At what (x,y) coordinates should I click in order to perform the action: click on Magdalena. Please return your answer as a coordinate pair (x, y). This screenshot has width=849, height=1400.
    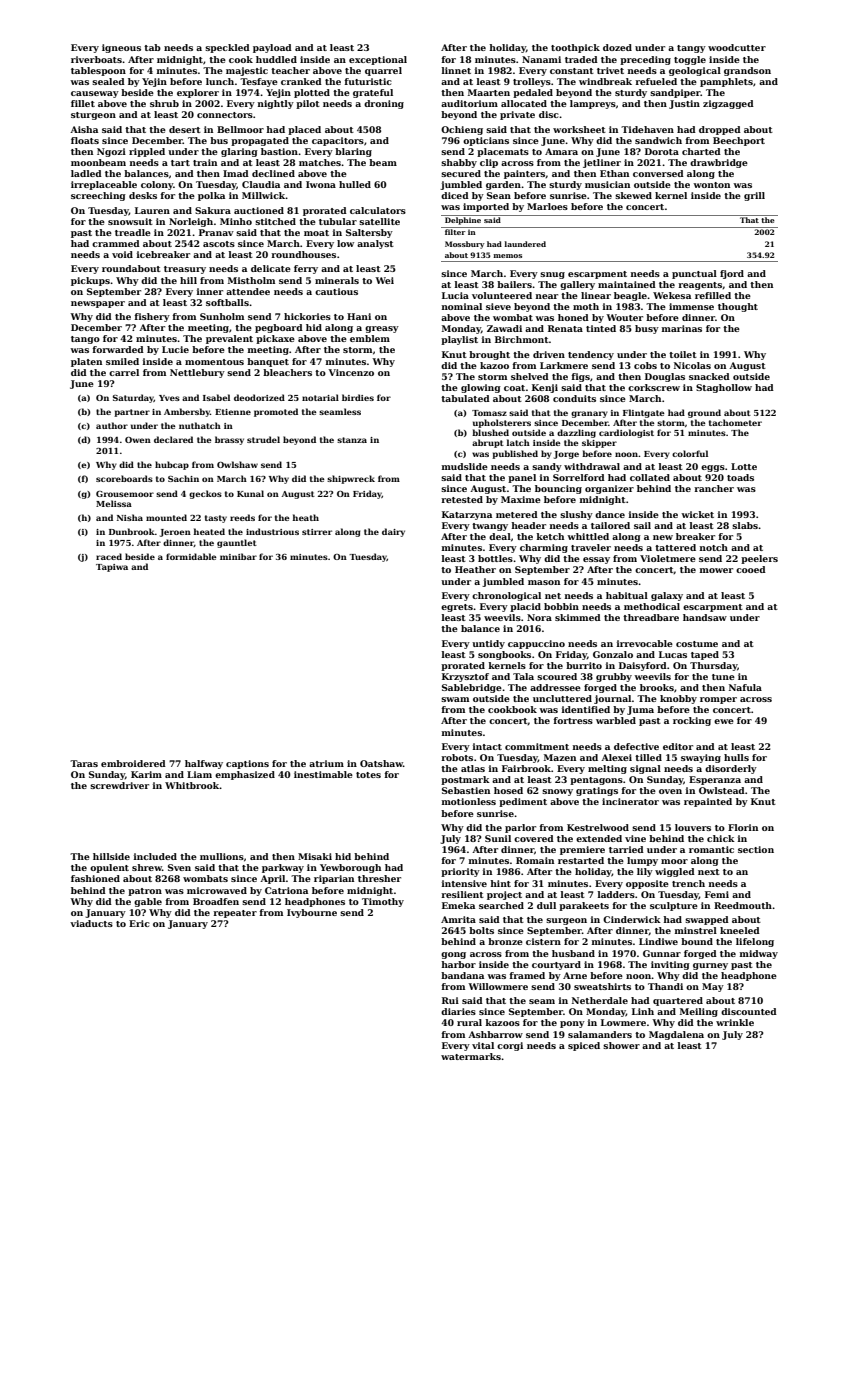
    Looking at the image, I should click on (676, 1035).
